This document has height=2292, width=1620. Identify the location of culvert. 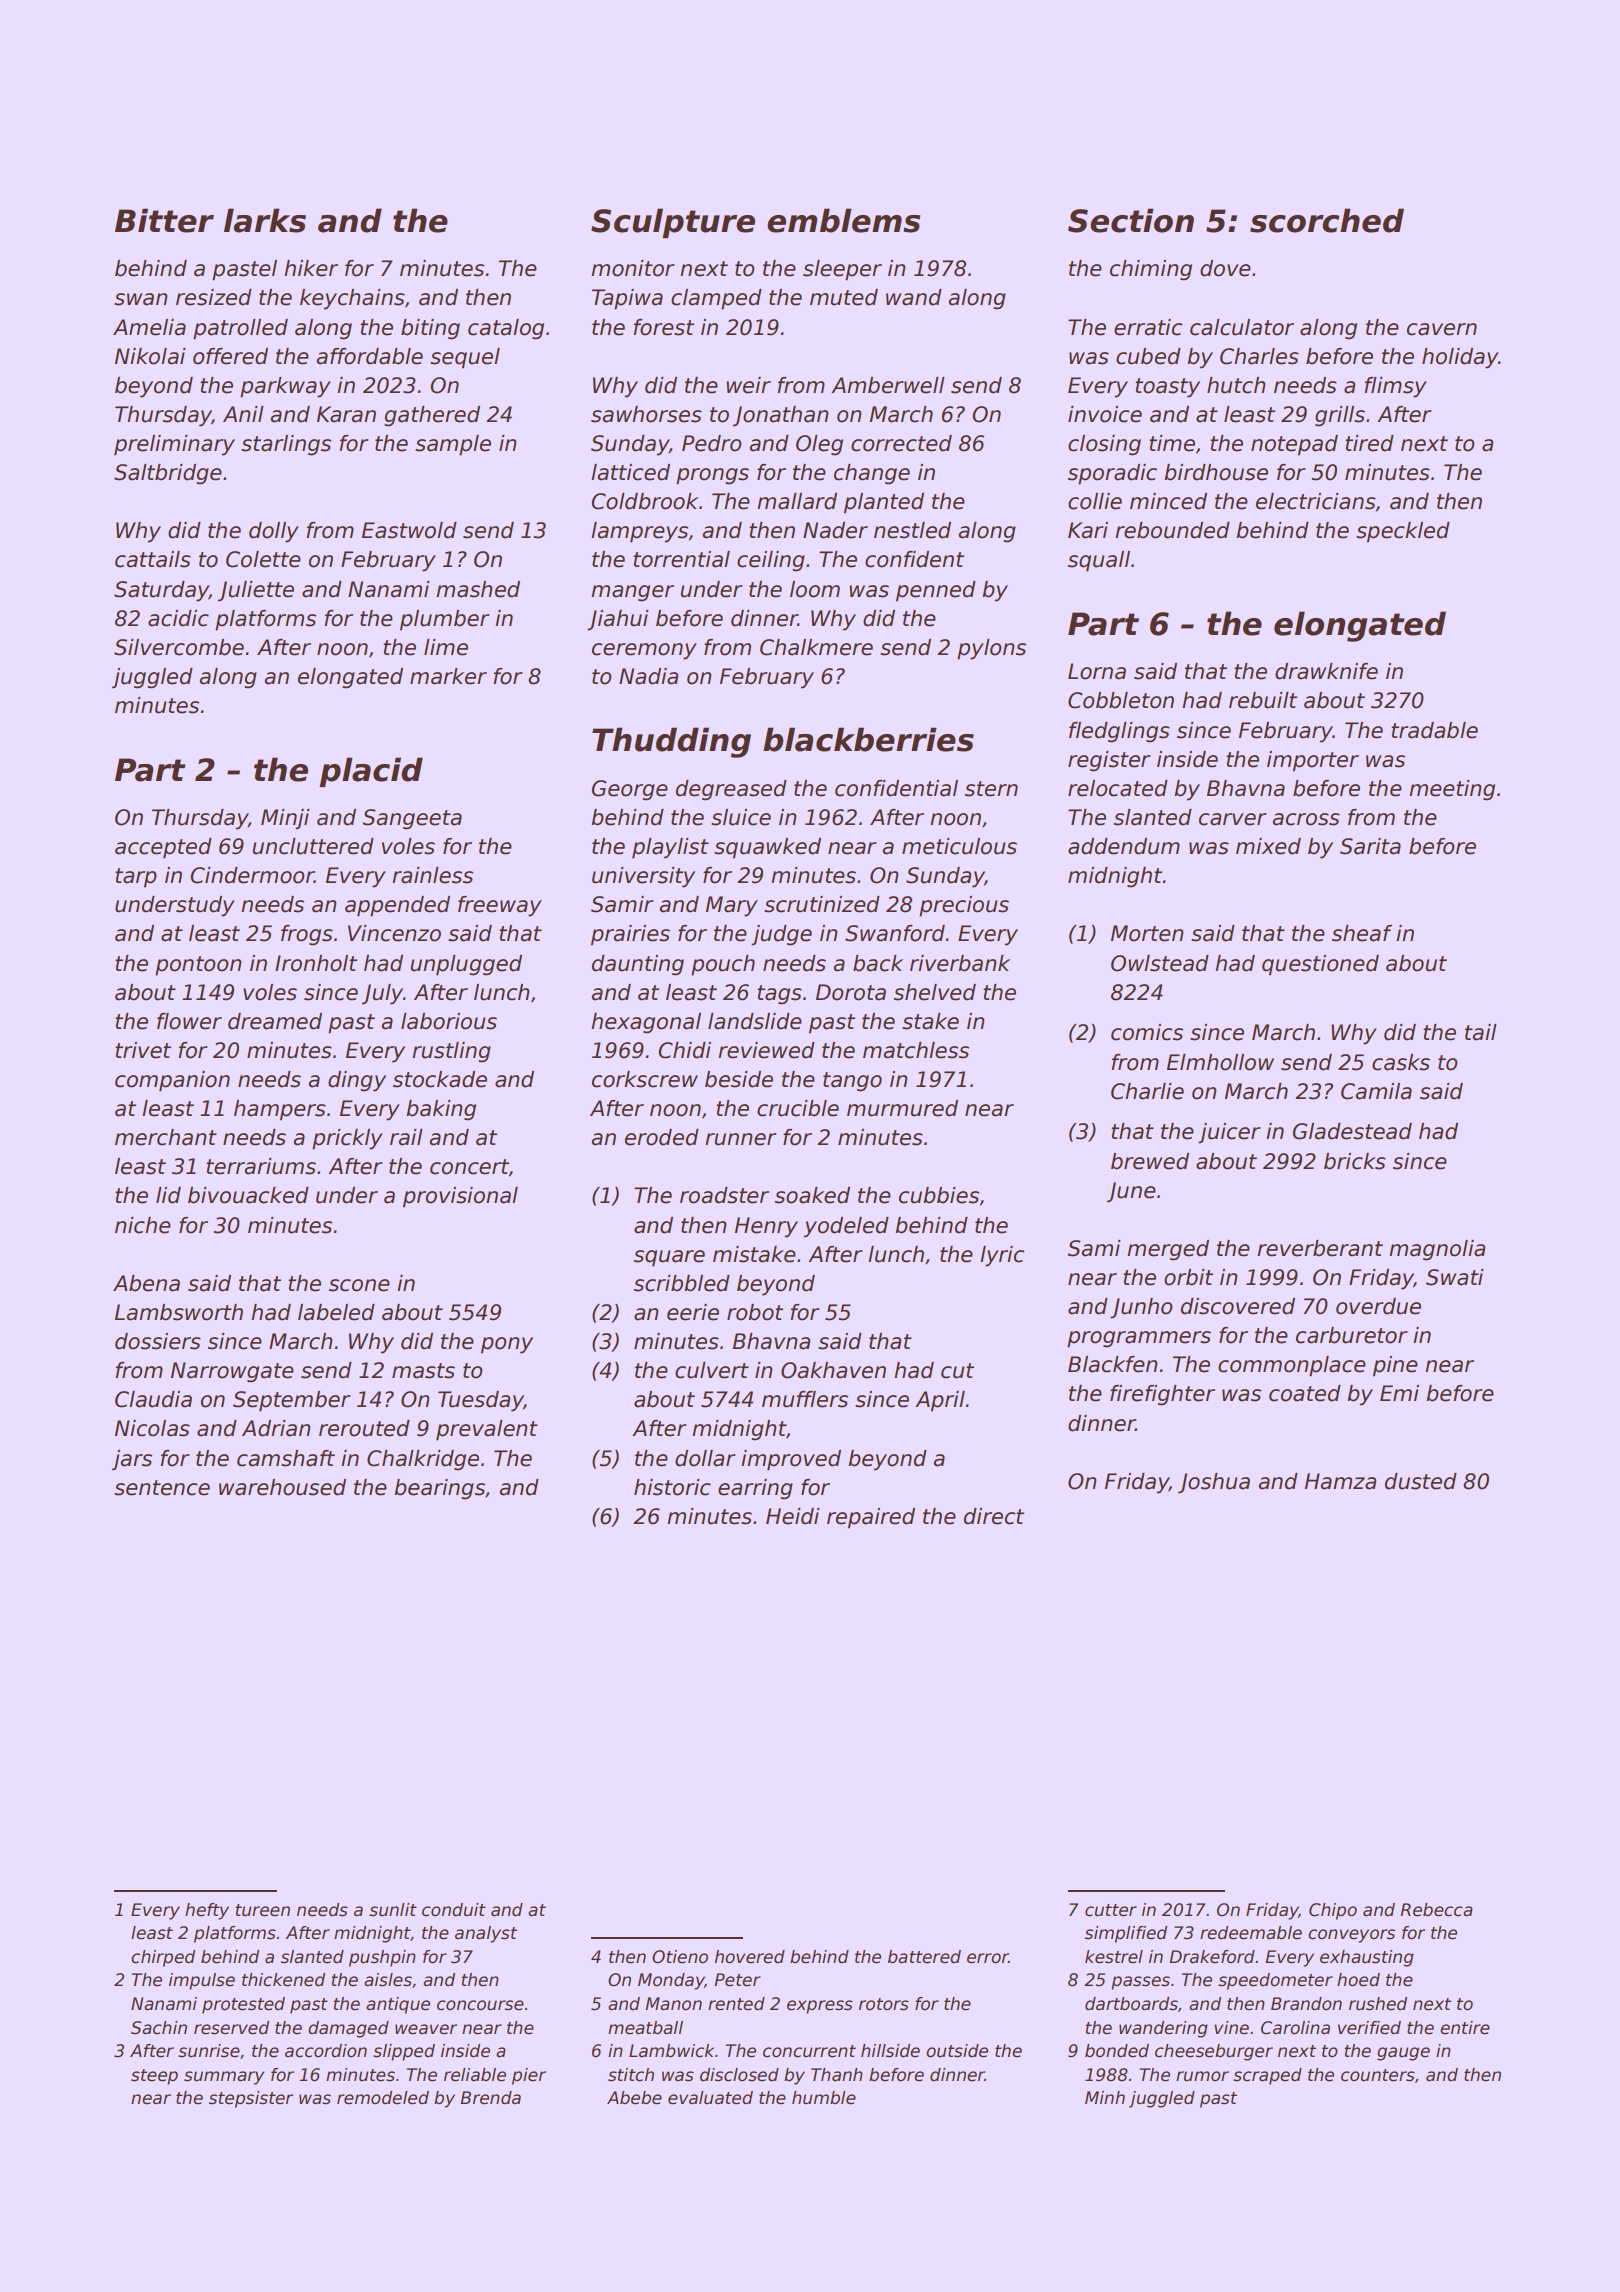
(712, 1370).
